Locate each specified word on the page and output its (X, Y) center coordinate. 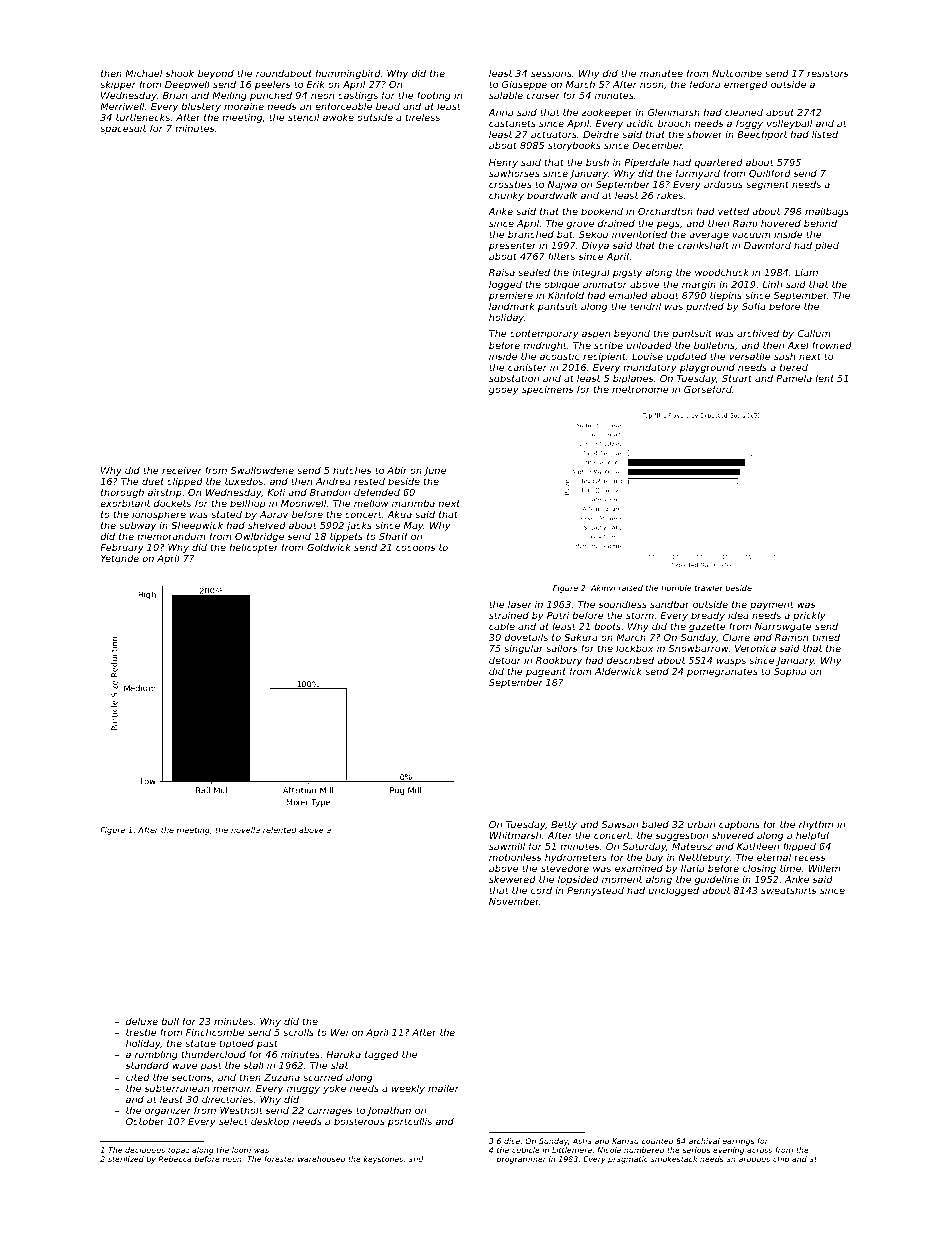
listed (825, 134)
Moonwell (303, 503)
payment (772, 605)
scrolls (298, 1032)
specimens (547, 390)
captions (739, 825)
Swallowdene (262, 470)
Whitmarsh (515, 835)
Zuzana (282, 1077)
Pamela (794, 378)
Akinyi (603, 589)
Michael (143, 73)
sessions (551, 73)
